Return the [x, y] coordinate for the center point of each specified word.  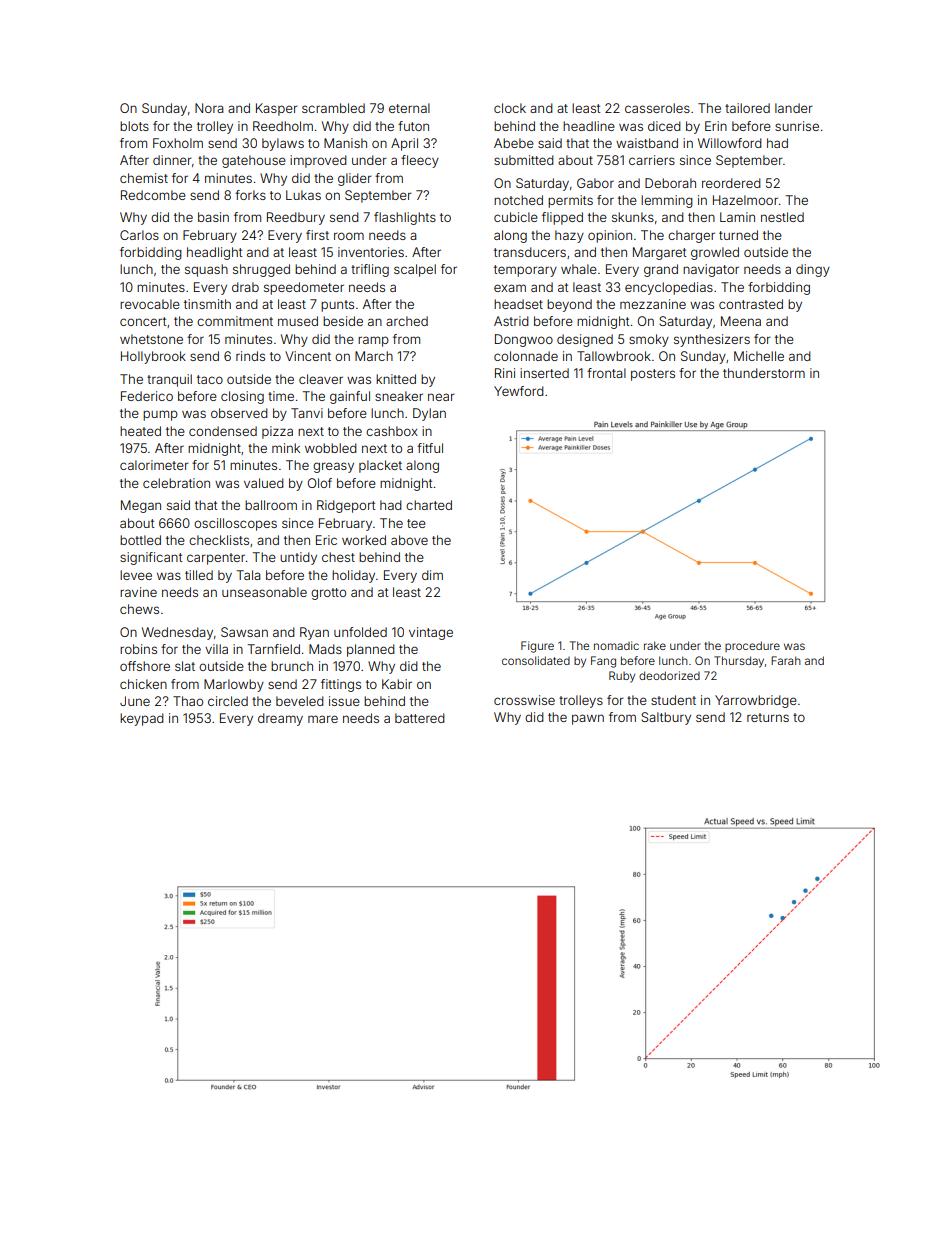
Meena [741, 321]
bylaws [283, 144]
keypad [142, 719]
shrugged [261, 270]
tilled [199, 575]
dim [432, 575]
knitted [396, 379]
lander [794, 108]
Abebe [514, 143]
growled [715, 253]
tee [416, 523]
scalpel [415, 270]
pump [160, 415]
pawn [588, 719]
